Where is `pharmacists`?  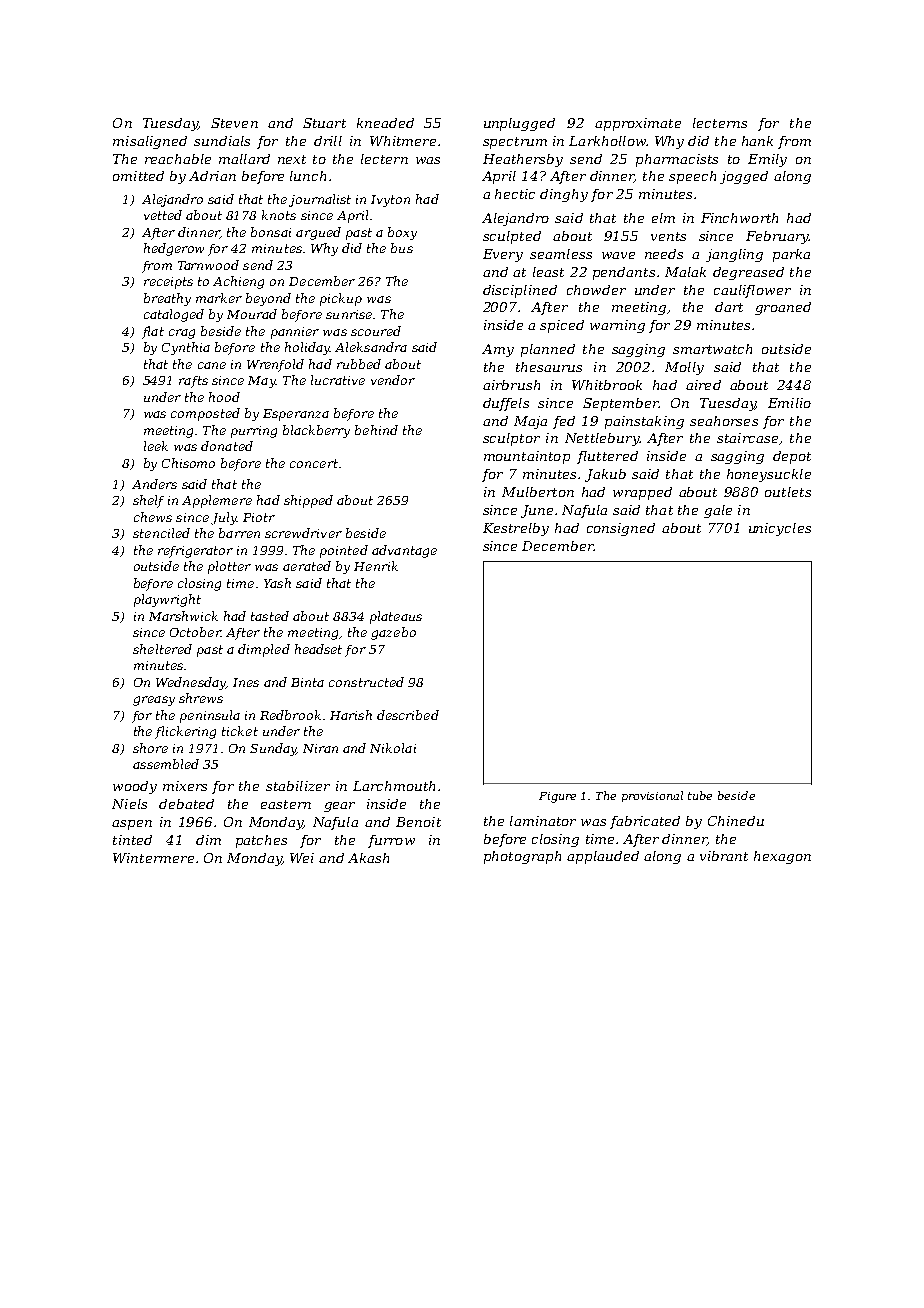
pharmacists is located at coordinates (677, 160).
